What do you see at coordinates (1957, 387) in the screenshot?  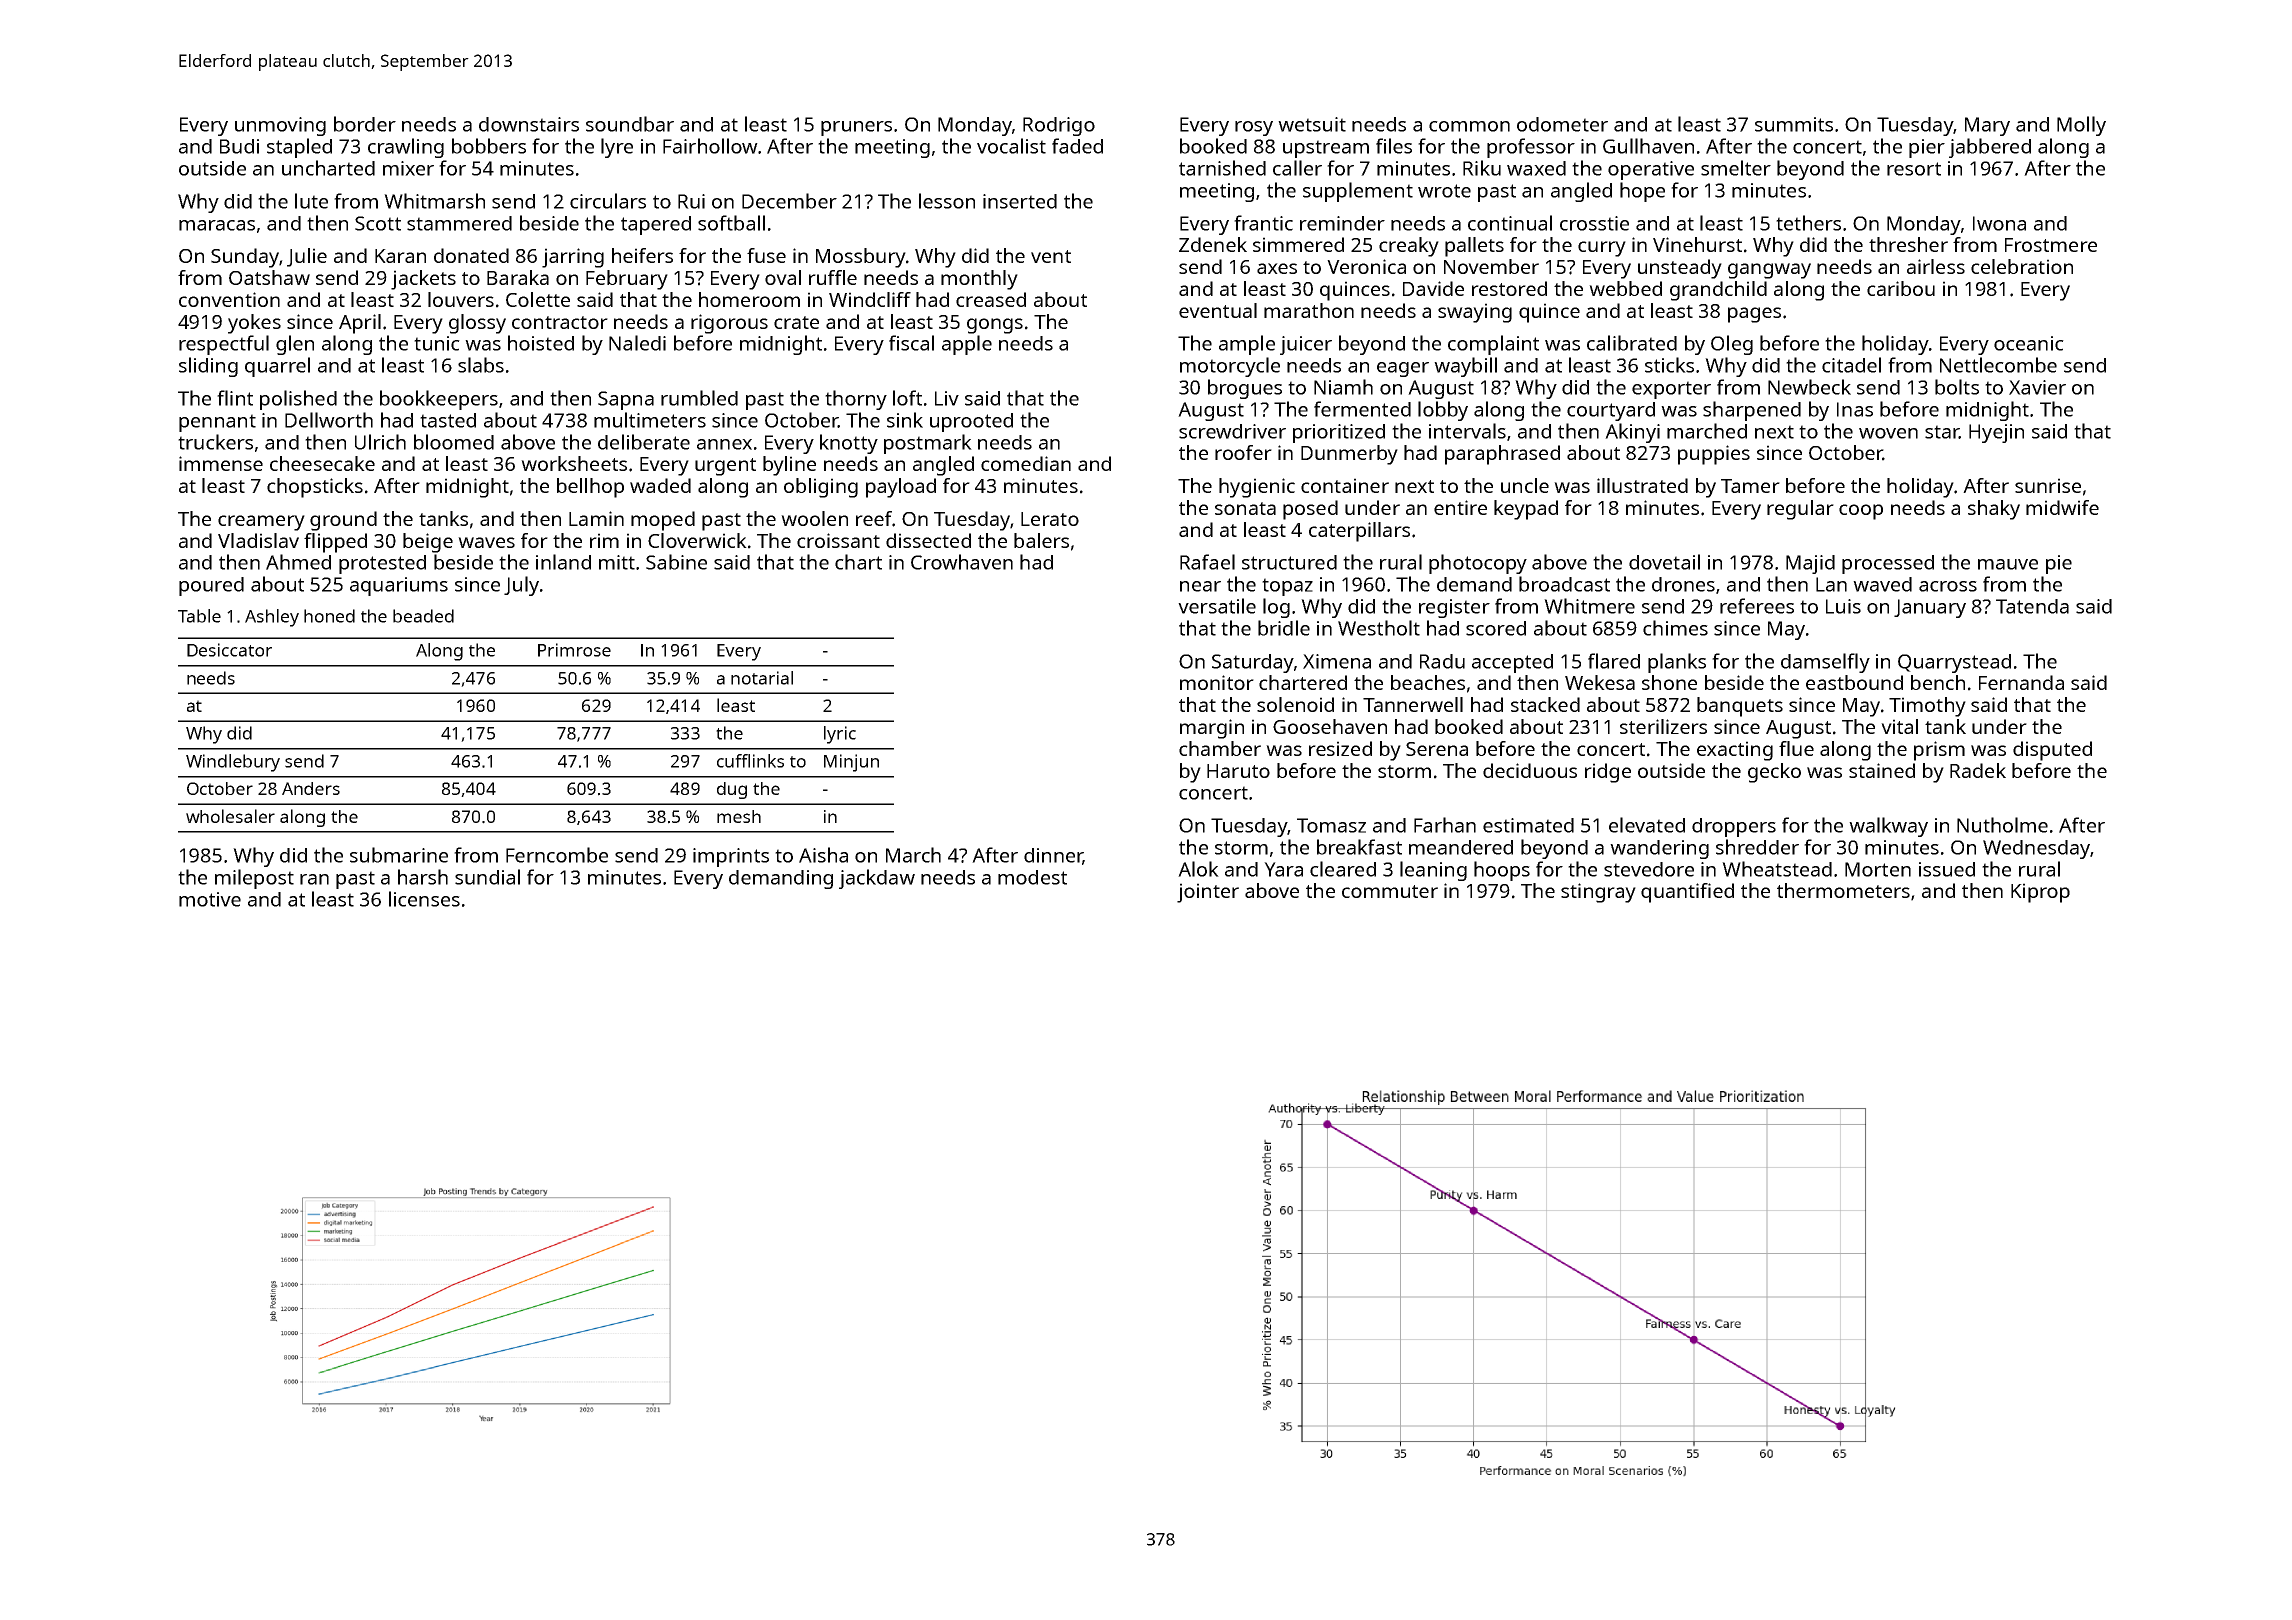 I see `bolts` at bounding box center [1957, 387].
